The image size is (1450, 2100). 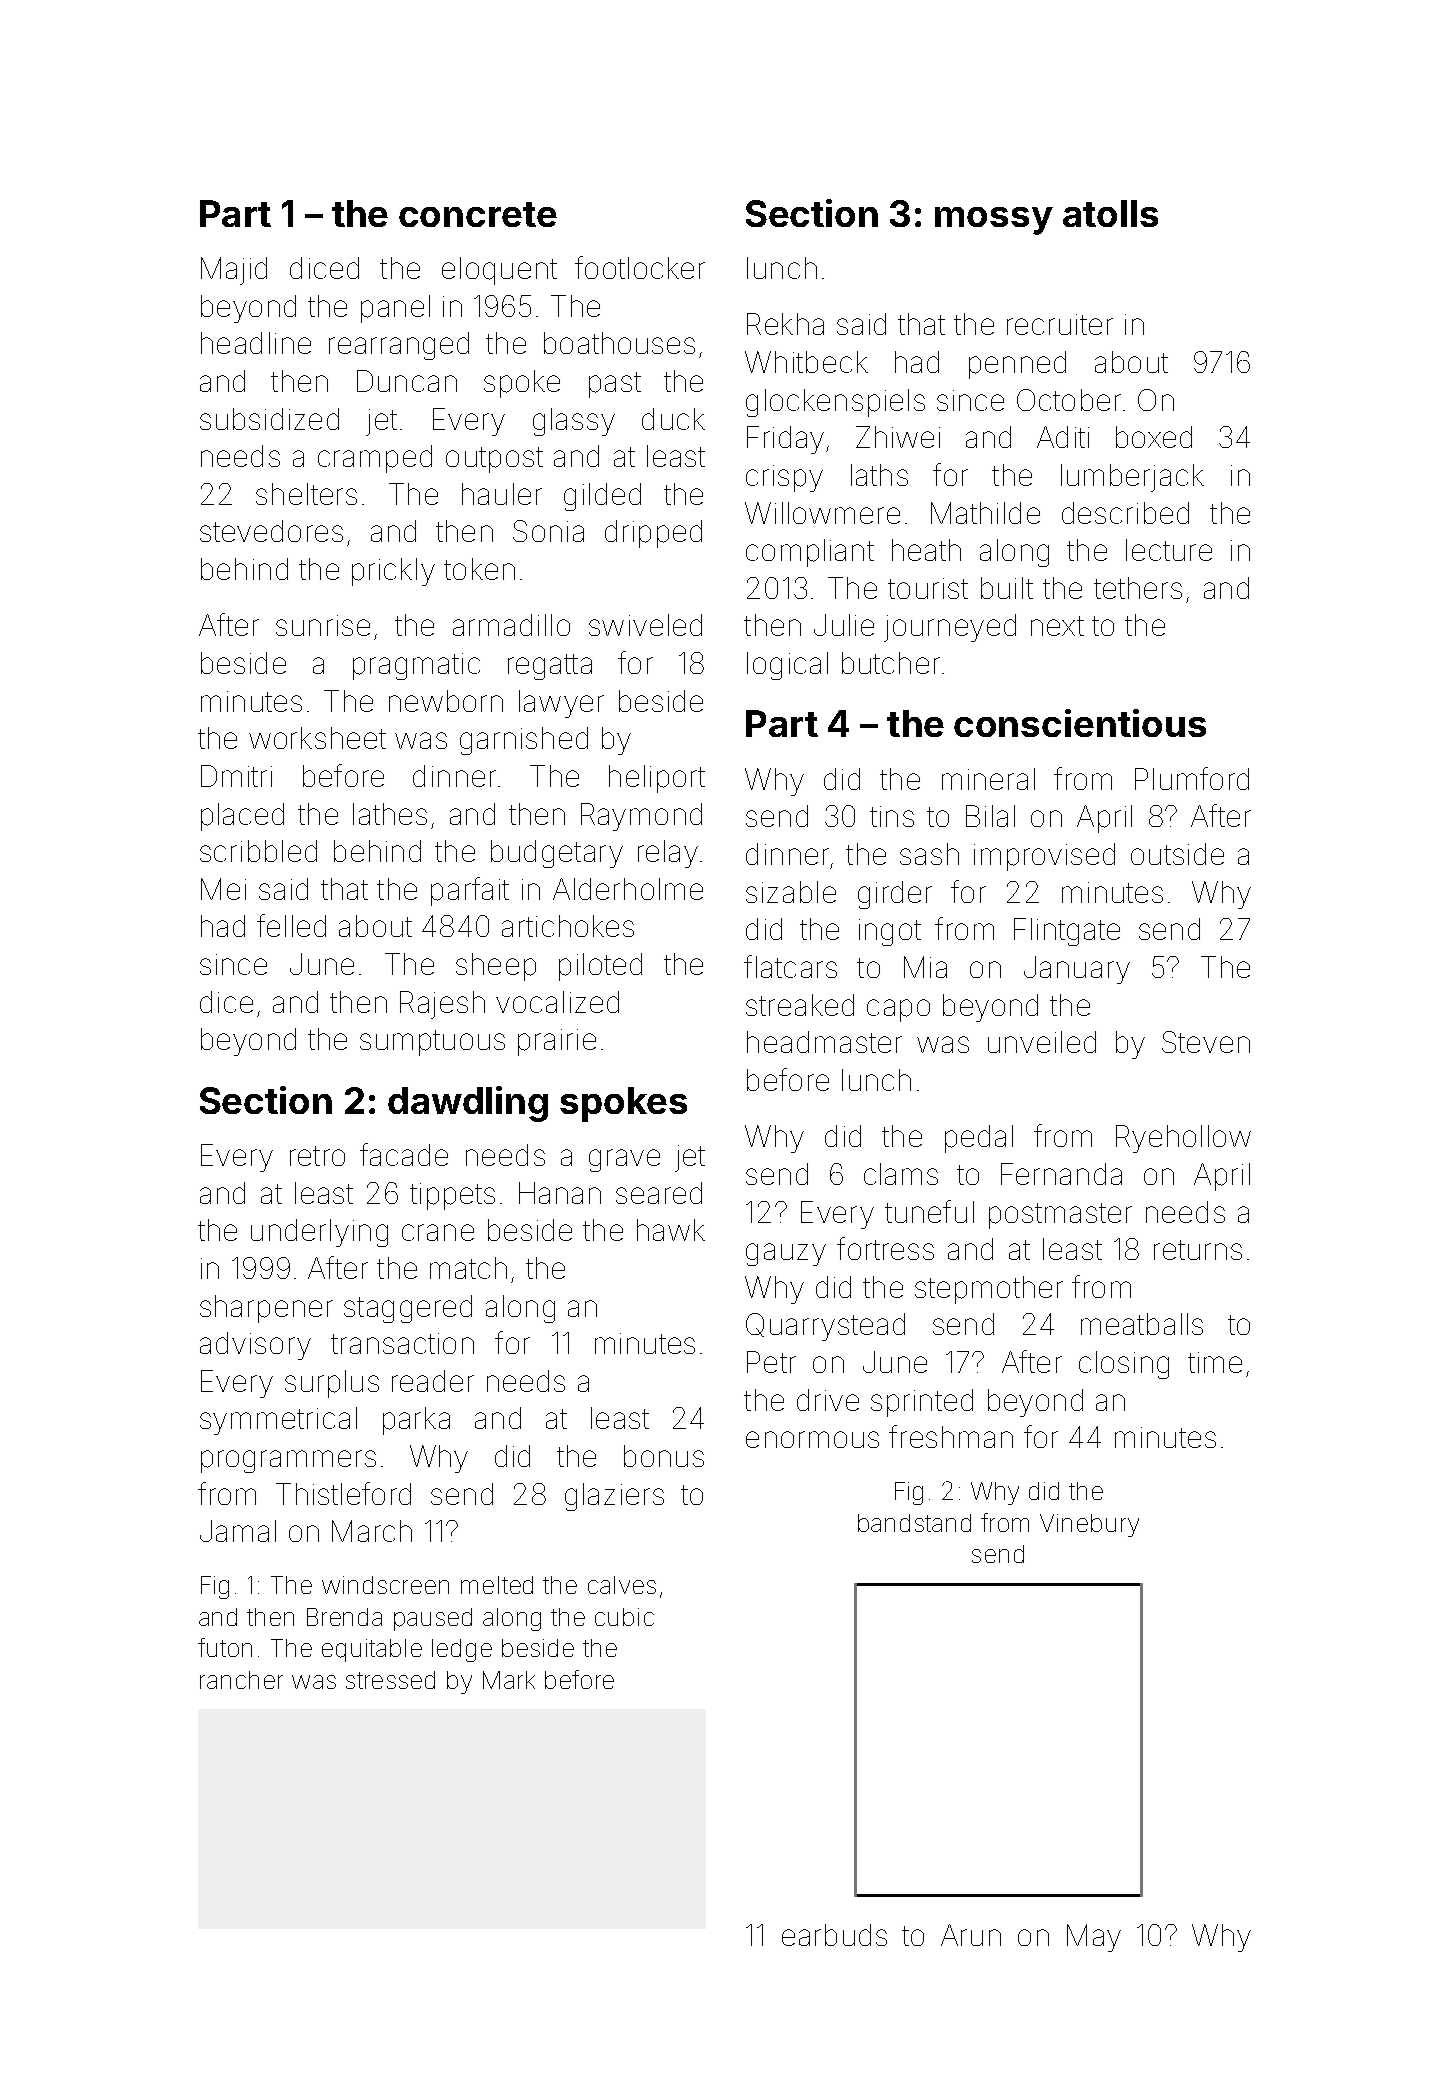 What do you see at coordinates (1215, 1362) in the image?
I see `time` at bounding box center [1215, 1362].
